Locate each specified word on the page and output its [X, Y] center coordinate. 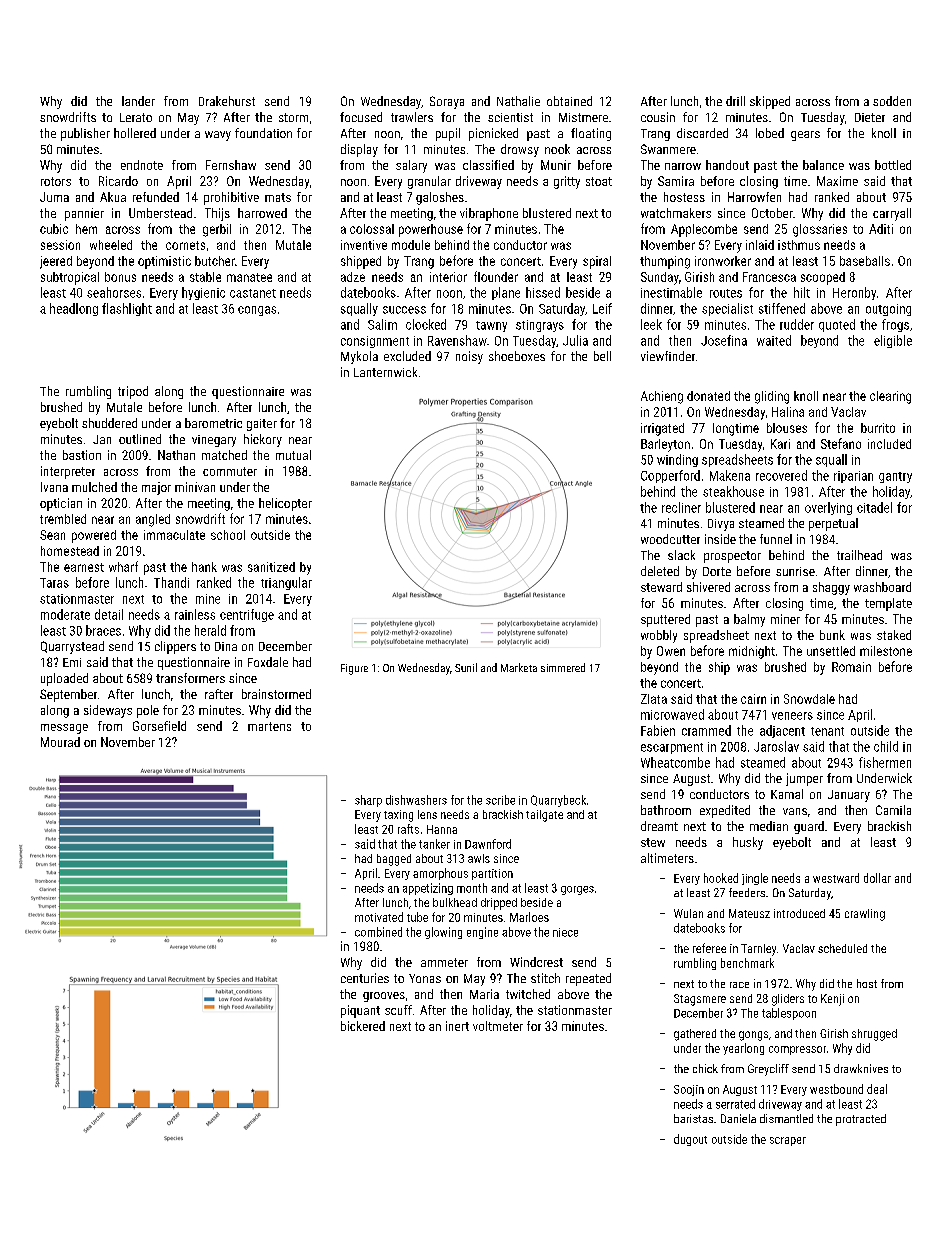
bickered [363, 1026]
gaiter [262, 425]
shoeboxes [517, 356]
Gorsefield [159, 726]
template [888, 604]
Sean [52, 535]
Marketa [519, 667]
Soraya [447, 102]
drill [735, 101]
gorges [577, 890]
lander [138, 101]
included [889, 444]
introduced [799, 913]
